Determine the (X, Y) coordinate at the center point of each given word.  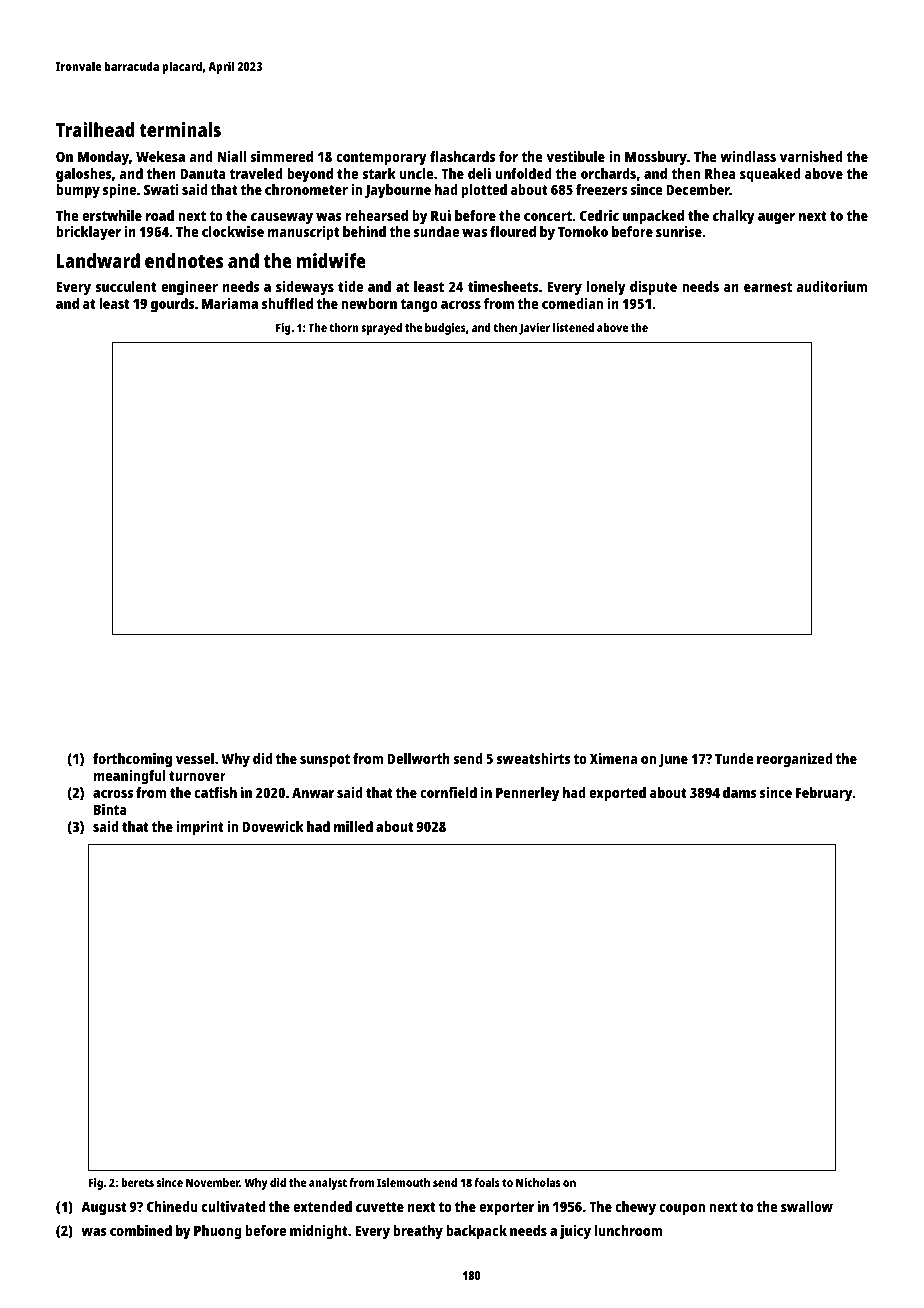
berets (137, 1182)
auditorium (831, 286)
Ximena (613, 758)
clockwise (233, 231)
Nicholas (538, 1182)
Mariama (230, 303)
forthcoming (132, 760)
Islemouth (403, 1182)
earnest (768, 287)
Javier (534, 329)
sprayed (381, 329)
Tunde (734, 758)
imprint (200, 828)
